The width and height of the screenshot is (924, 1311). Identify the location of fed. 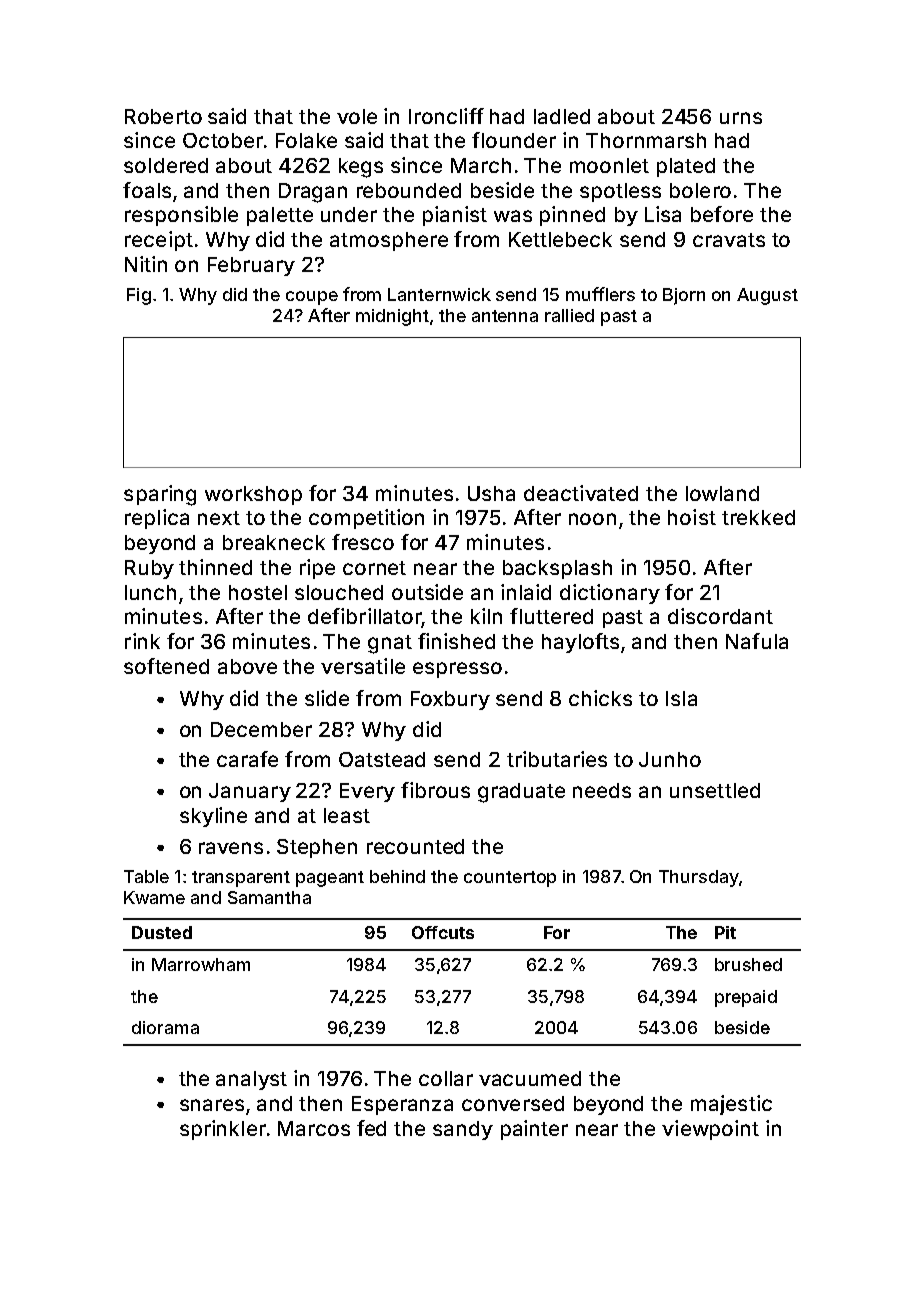
(371, 1128).
